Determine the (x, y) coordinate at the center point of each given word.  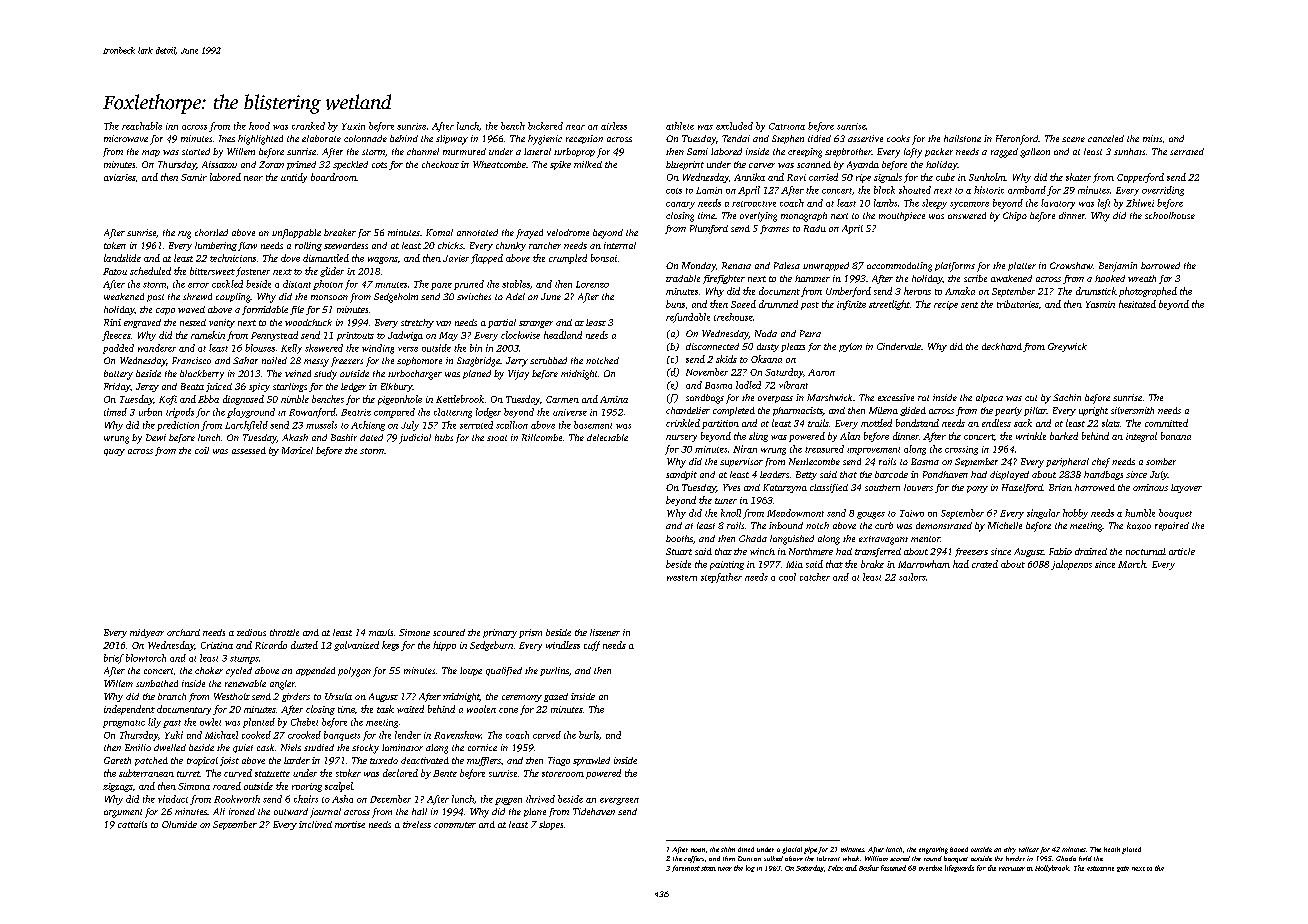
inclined (315, 824)
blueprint (685, 165)
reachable (142, 126)
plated (1131, 850)
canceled (1106, 138)
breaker (340, 232)
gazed (556, 697)
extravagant (883, 540)
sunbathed (157, 683)
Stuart (679, 551)
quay (114, 452)
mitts (1152, 138)
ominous (1150, 487)
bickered (545, 126)
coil (202, 450)
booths (679, 538)
